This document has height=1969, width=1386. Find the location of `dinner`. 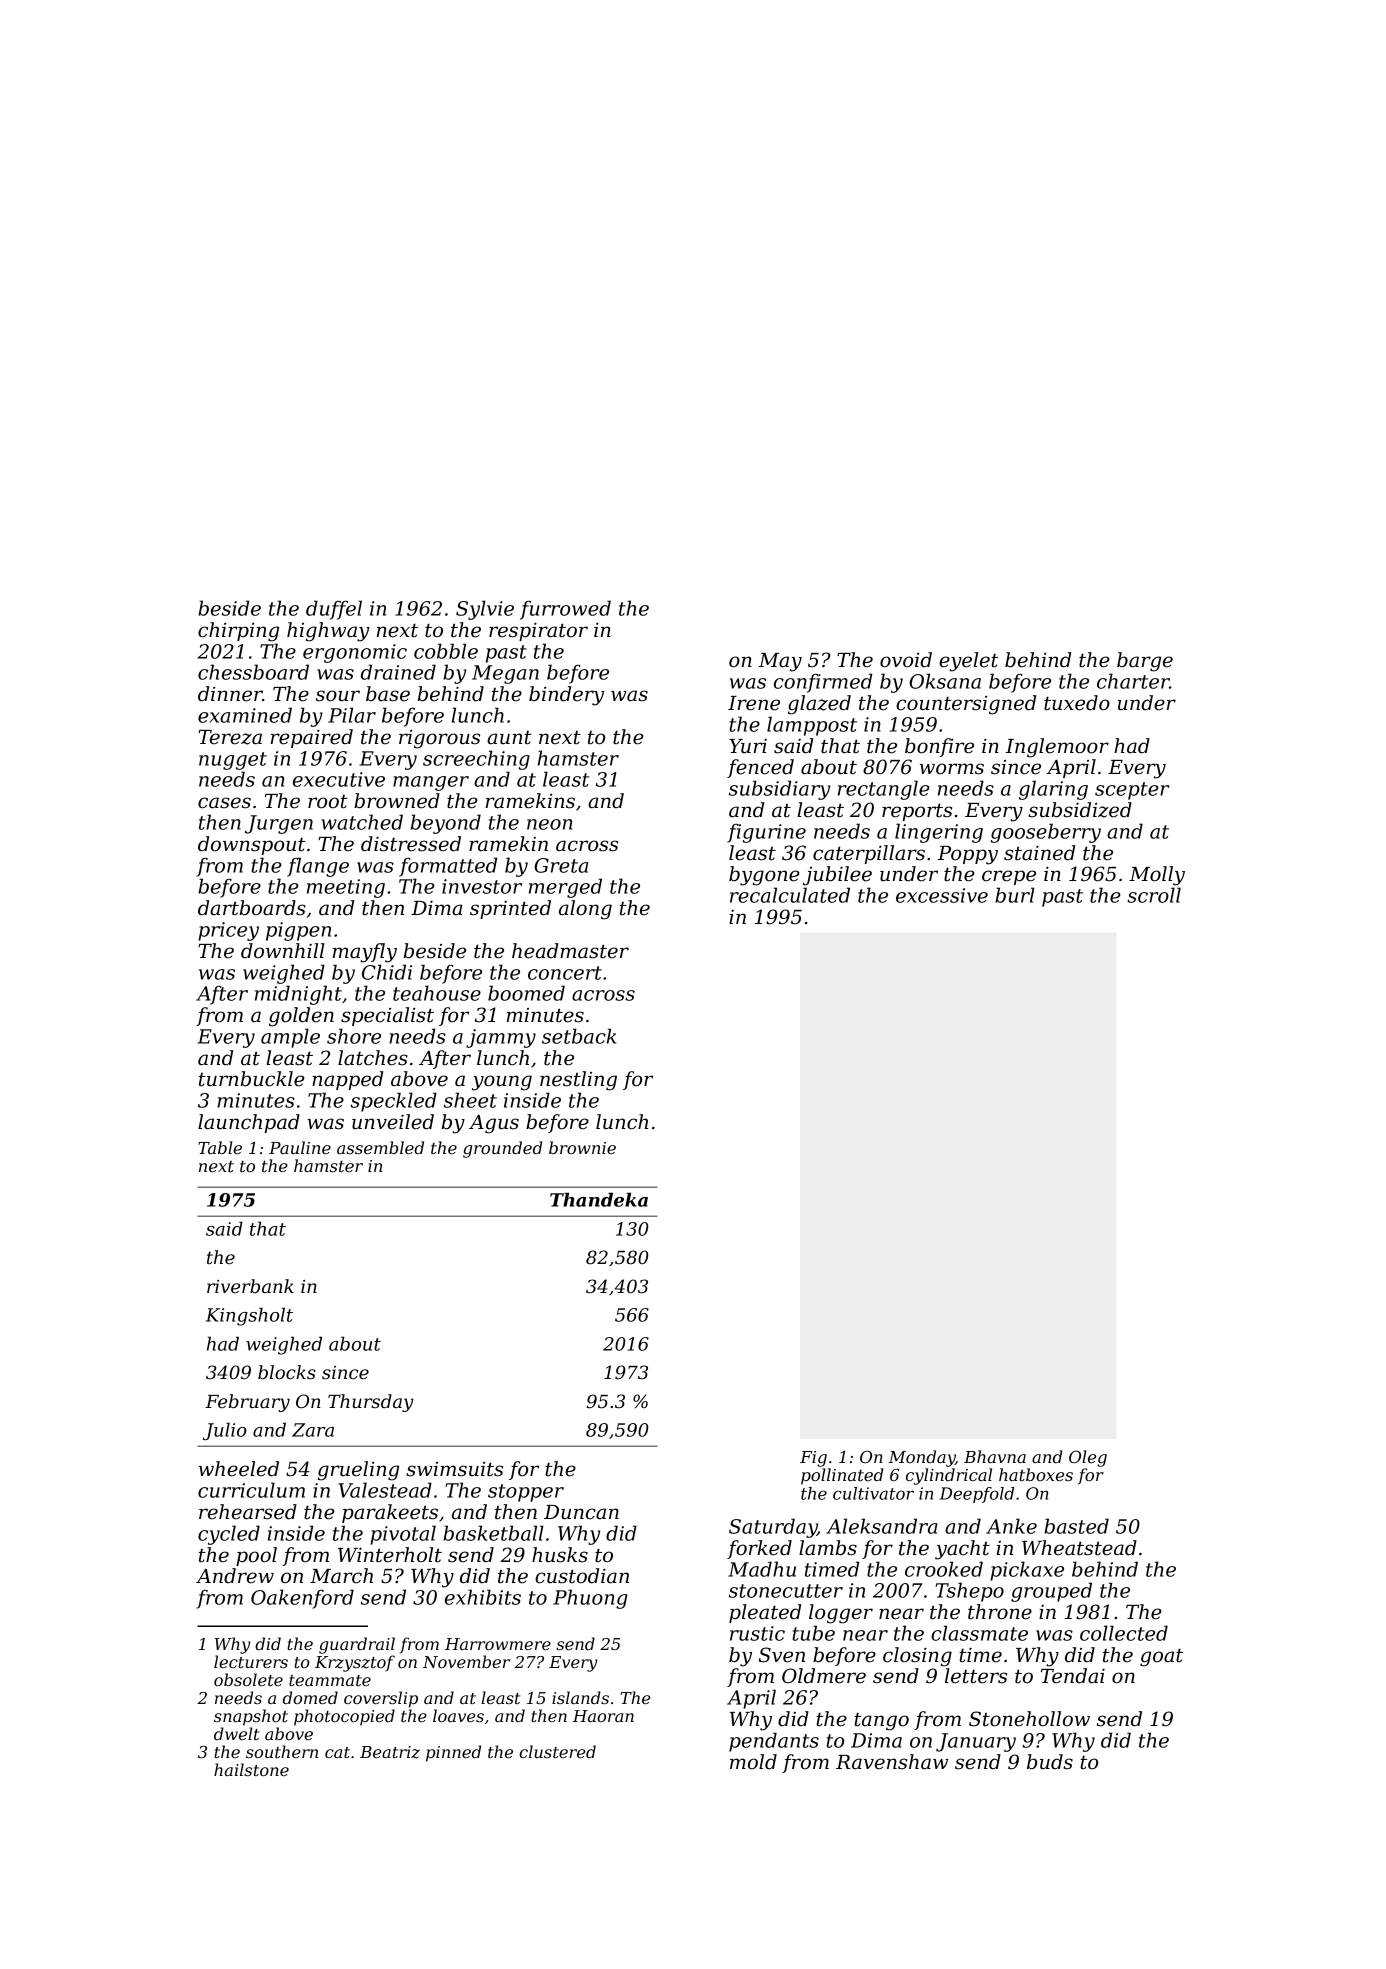

dinner is located at coordinates (230, 694).
